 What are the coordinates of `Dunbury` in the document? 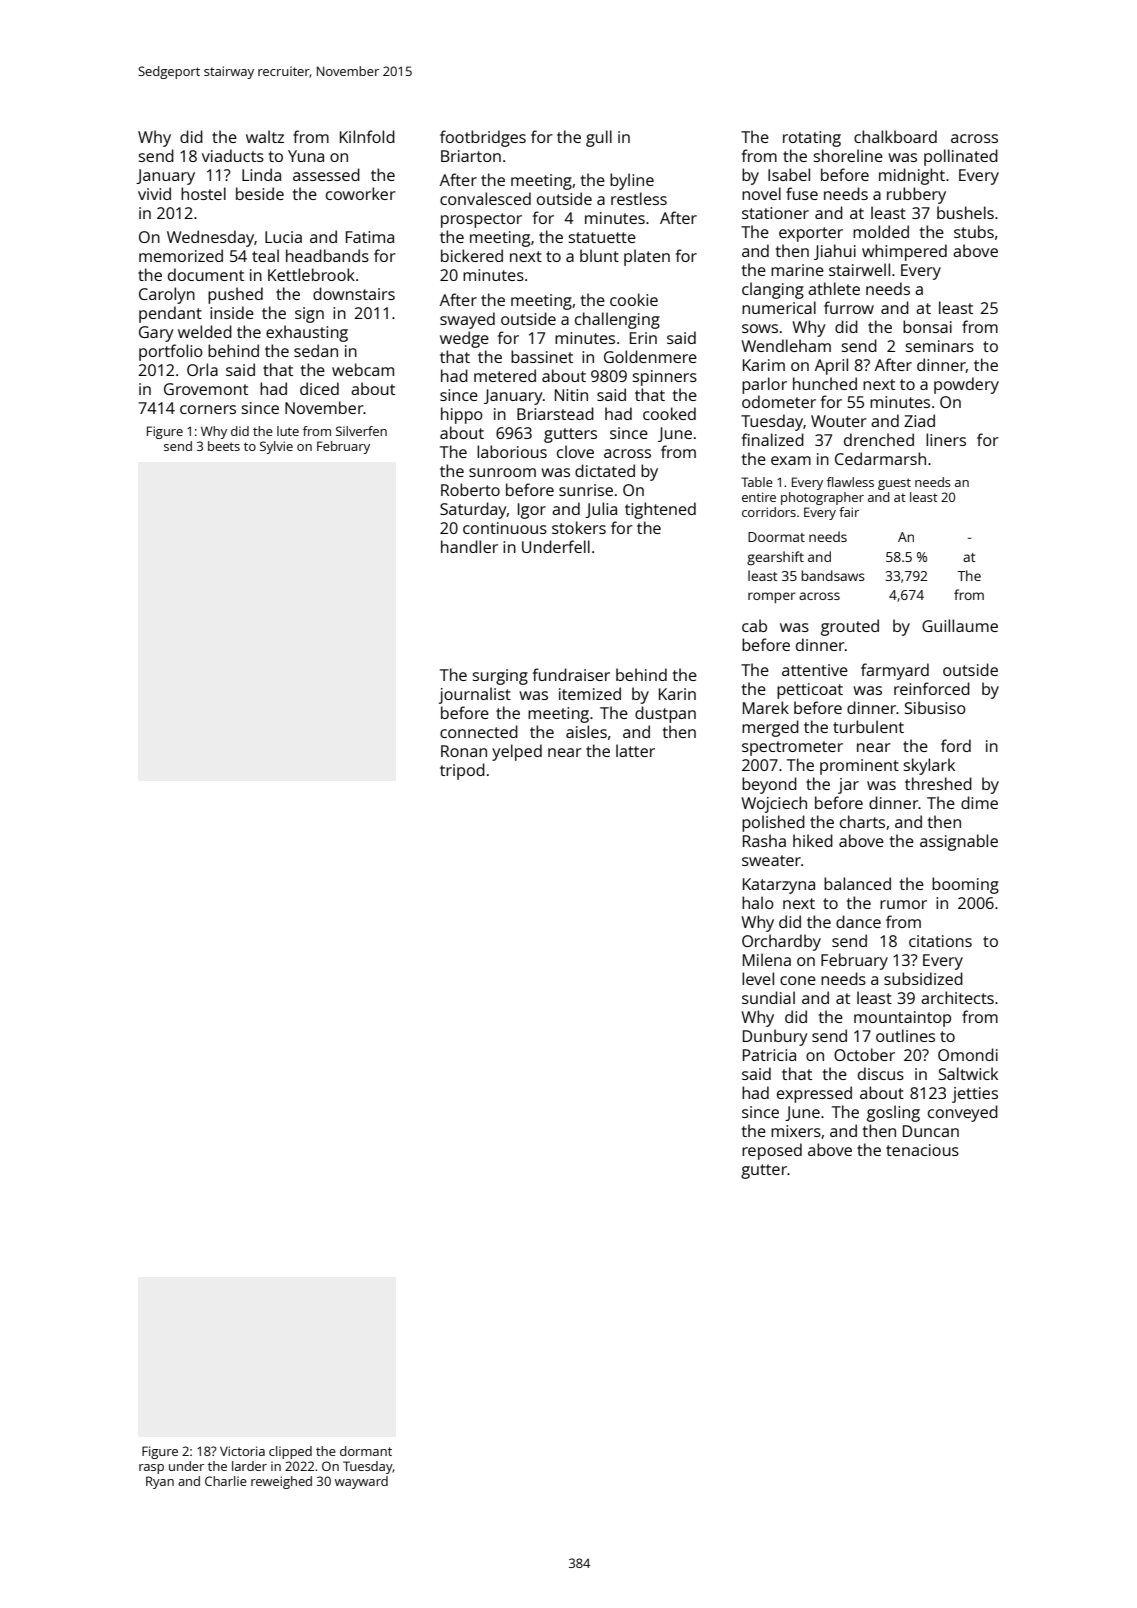 It's located at (775, 1037).
